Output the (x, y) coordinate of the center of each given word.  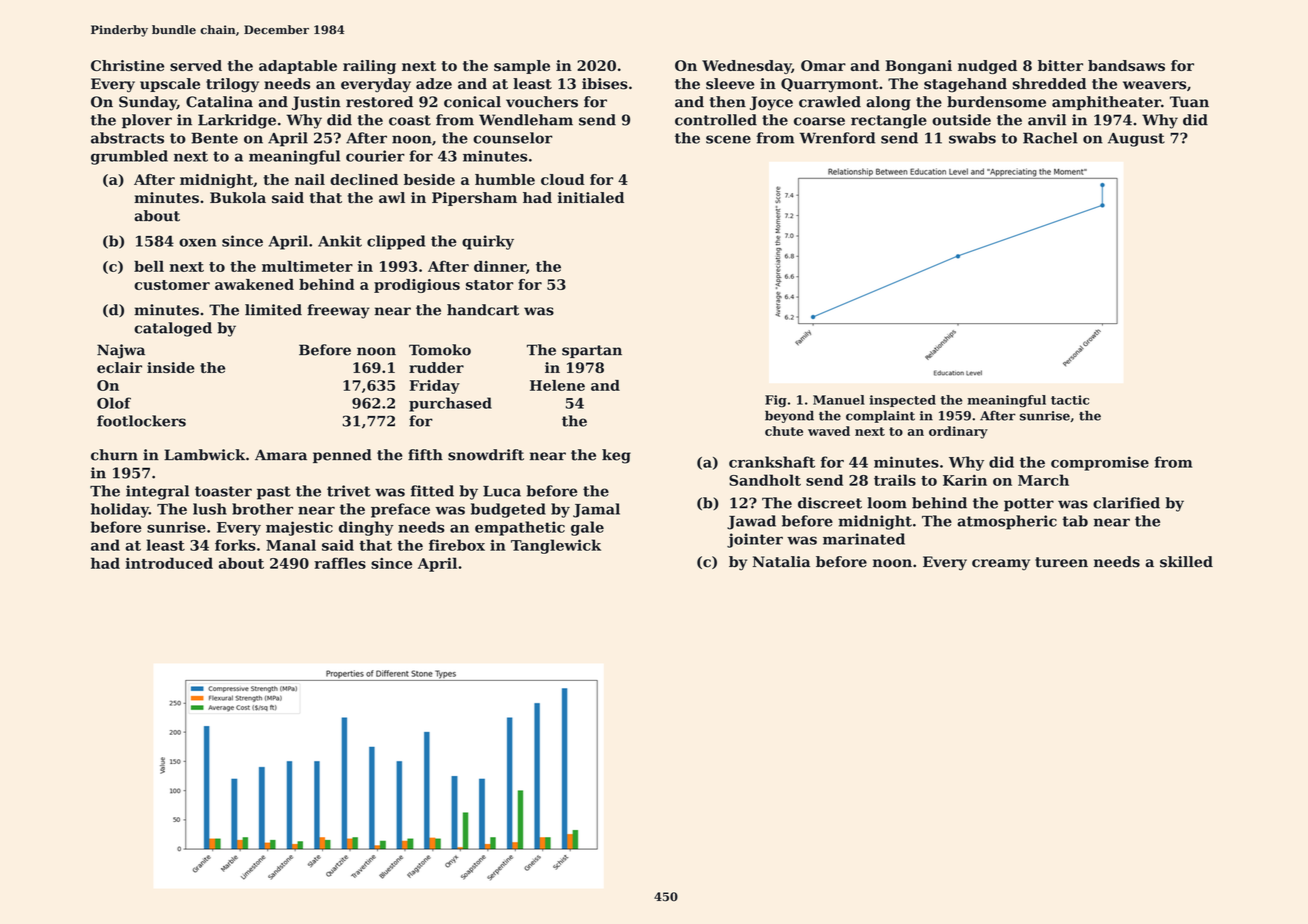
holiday (120, 510)
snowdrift (486, 455)
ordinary (958, 432)
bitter (1060, 65)
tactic (1070, 400)
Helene (557, 385)
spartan (592, 351)
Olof (114, 403)
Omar (823, 65)
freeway (338, 311)
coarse (819, 121)
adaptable (298, 67)
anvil (1047, 120)
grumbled (129, 157)
